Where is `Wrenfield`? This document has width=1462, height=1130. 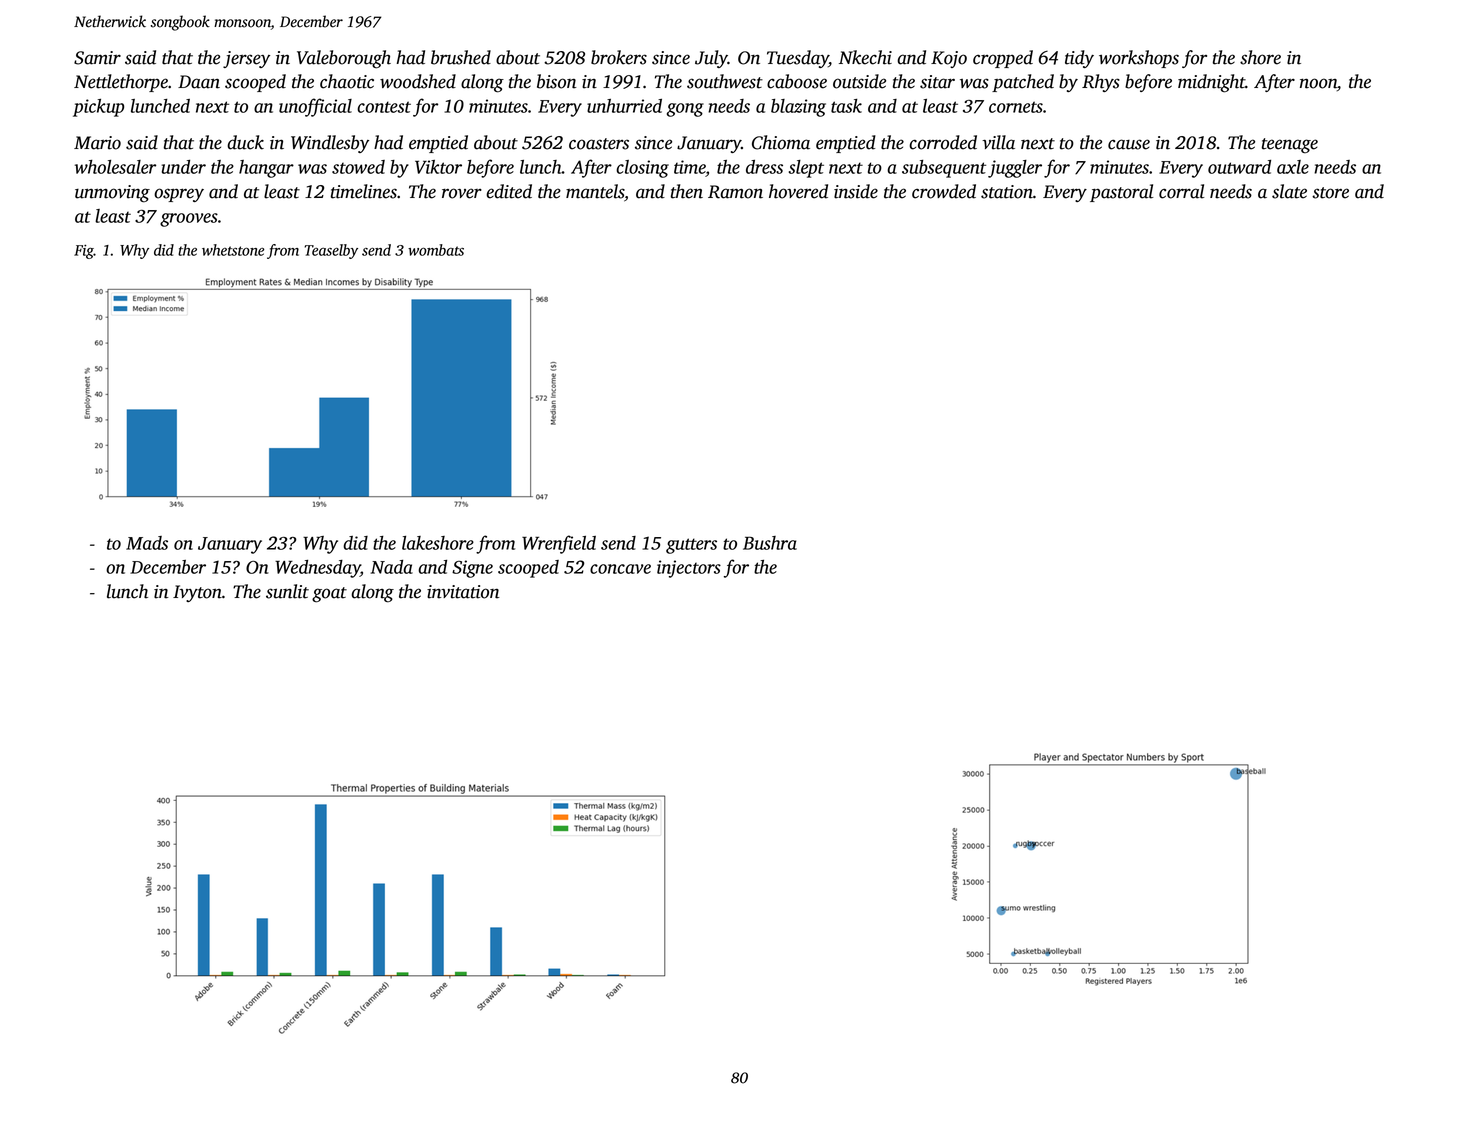
Wrenfield is located at coordinates (559, 544).
